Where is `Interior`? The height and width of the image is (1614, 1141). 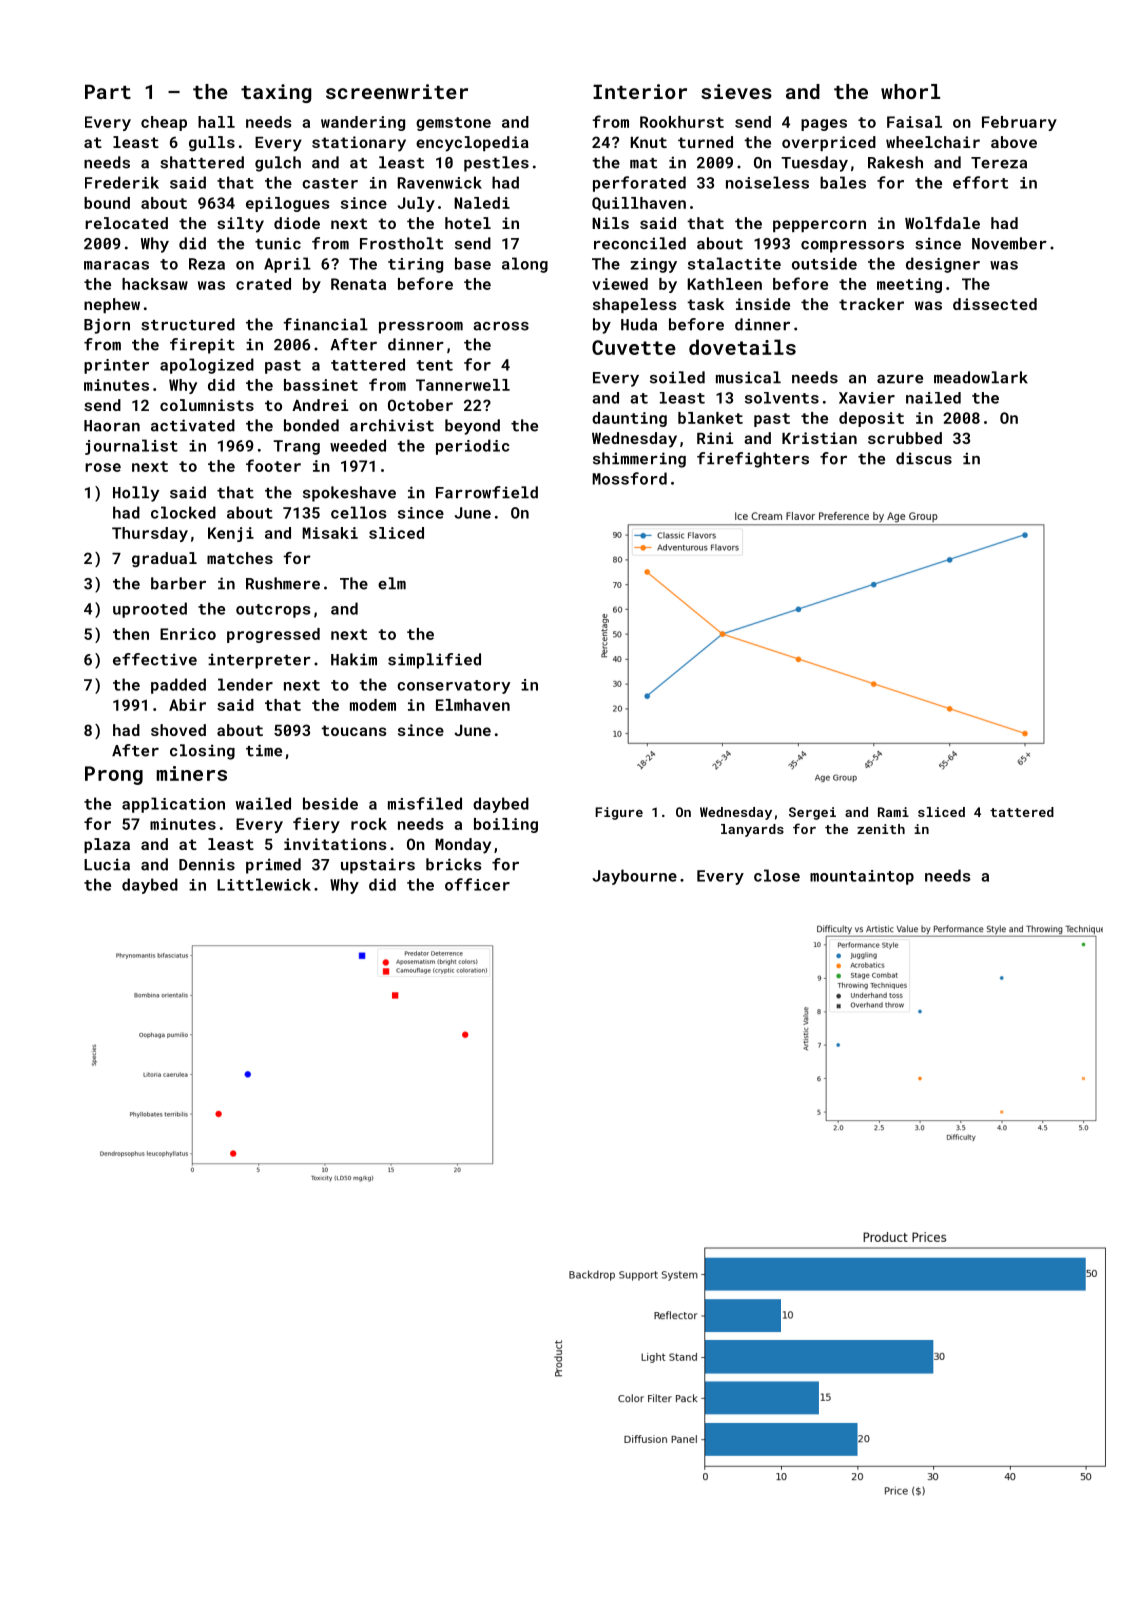
Interior is located at coordinates (640, 91).
